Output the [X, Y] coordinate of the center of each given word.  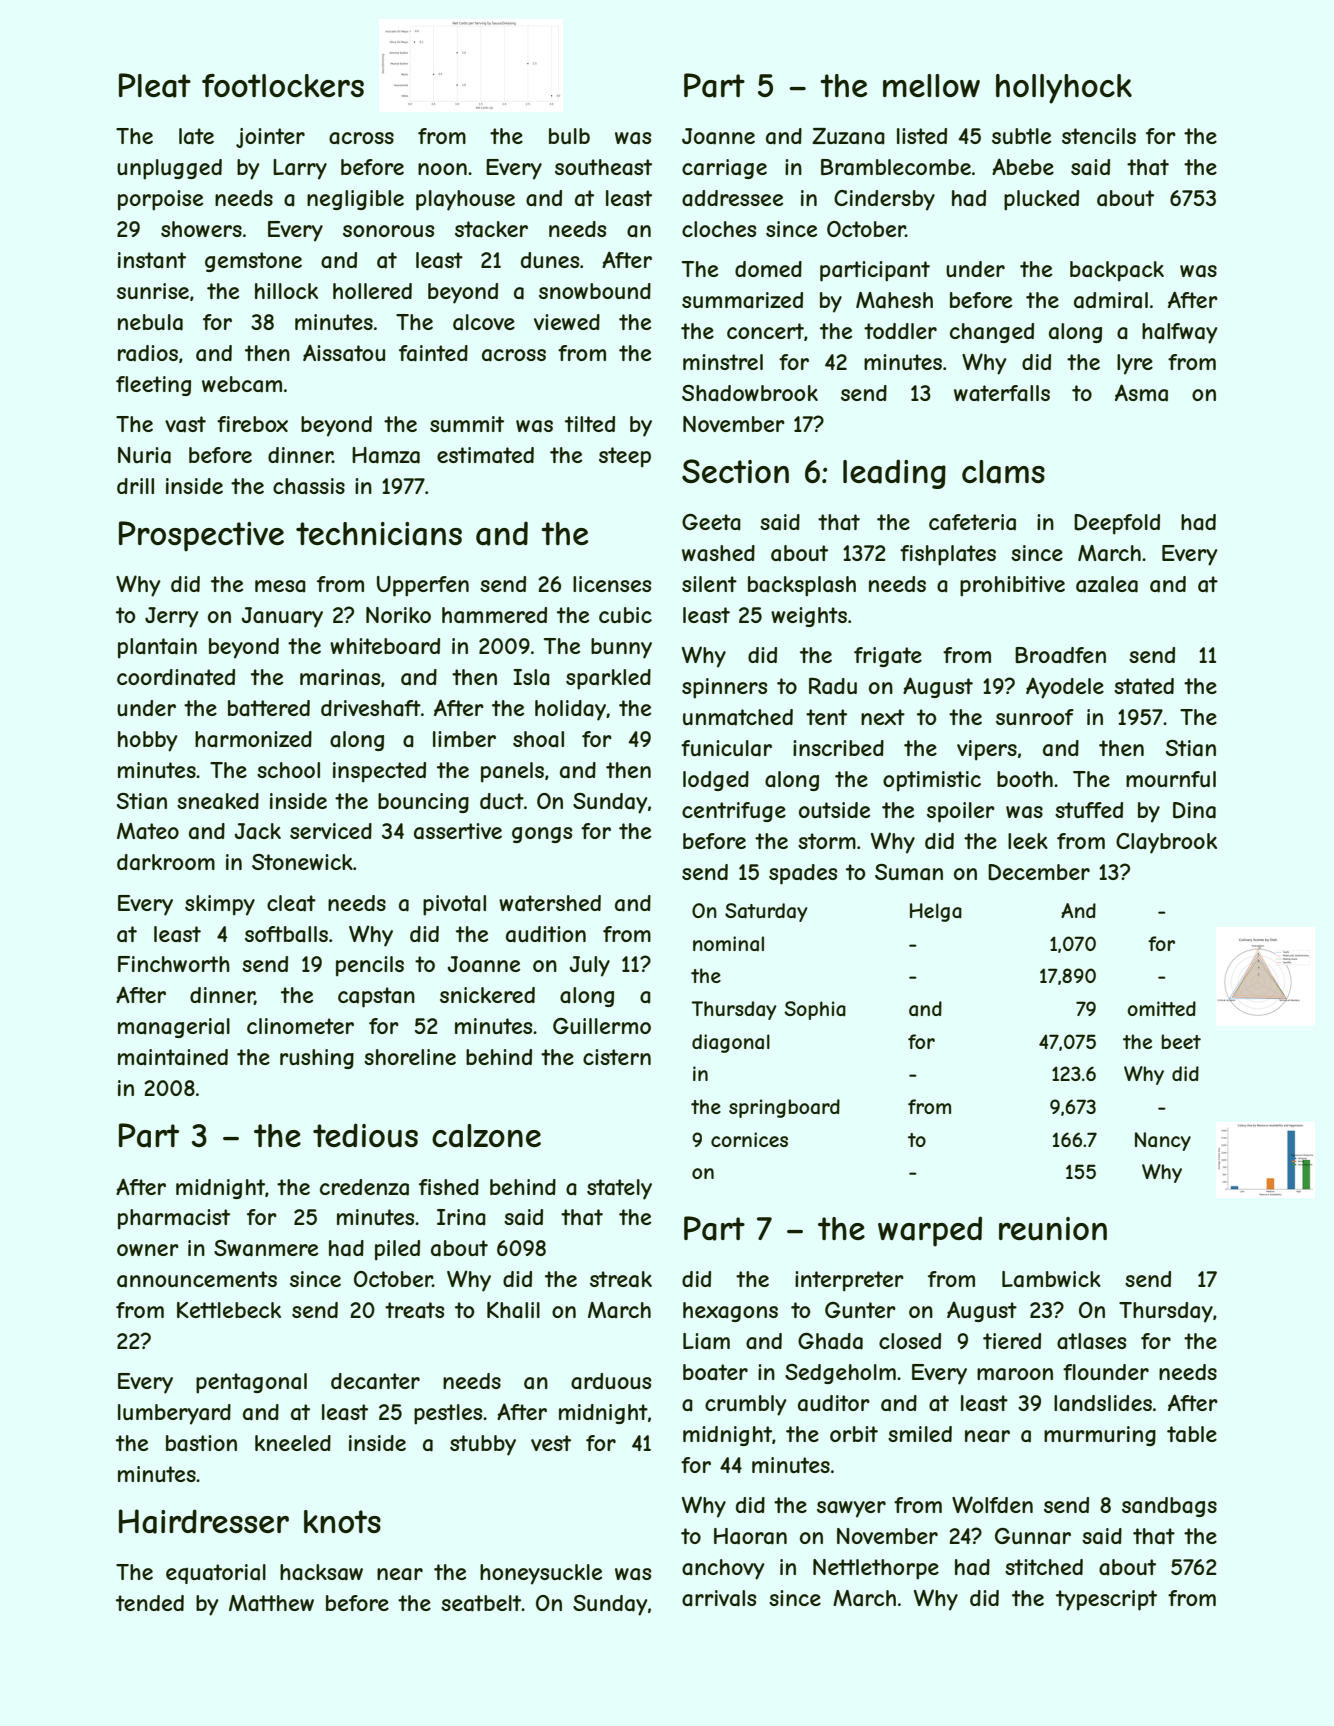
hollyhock [1064, 89]
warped [930, 1231]
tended [150, 1603]
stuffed [1089, 810]
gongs [542, 835]
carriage [724, 169]
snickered [487, 995]
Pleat [155, 85]
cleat [291, 903]
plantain [157, 648]
